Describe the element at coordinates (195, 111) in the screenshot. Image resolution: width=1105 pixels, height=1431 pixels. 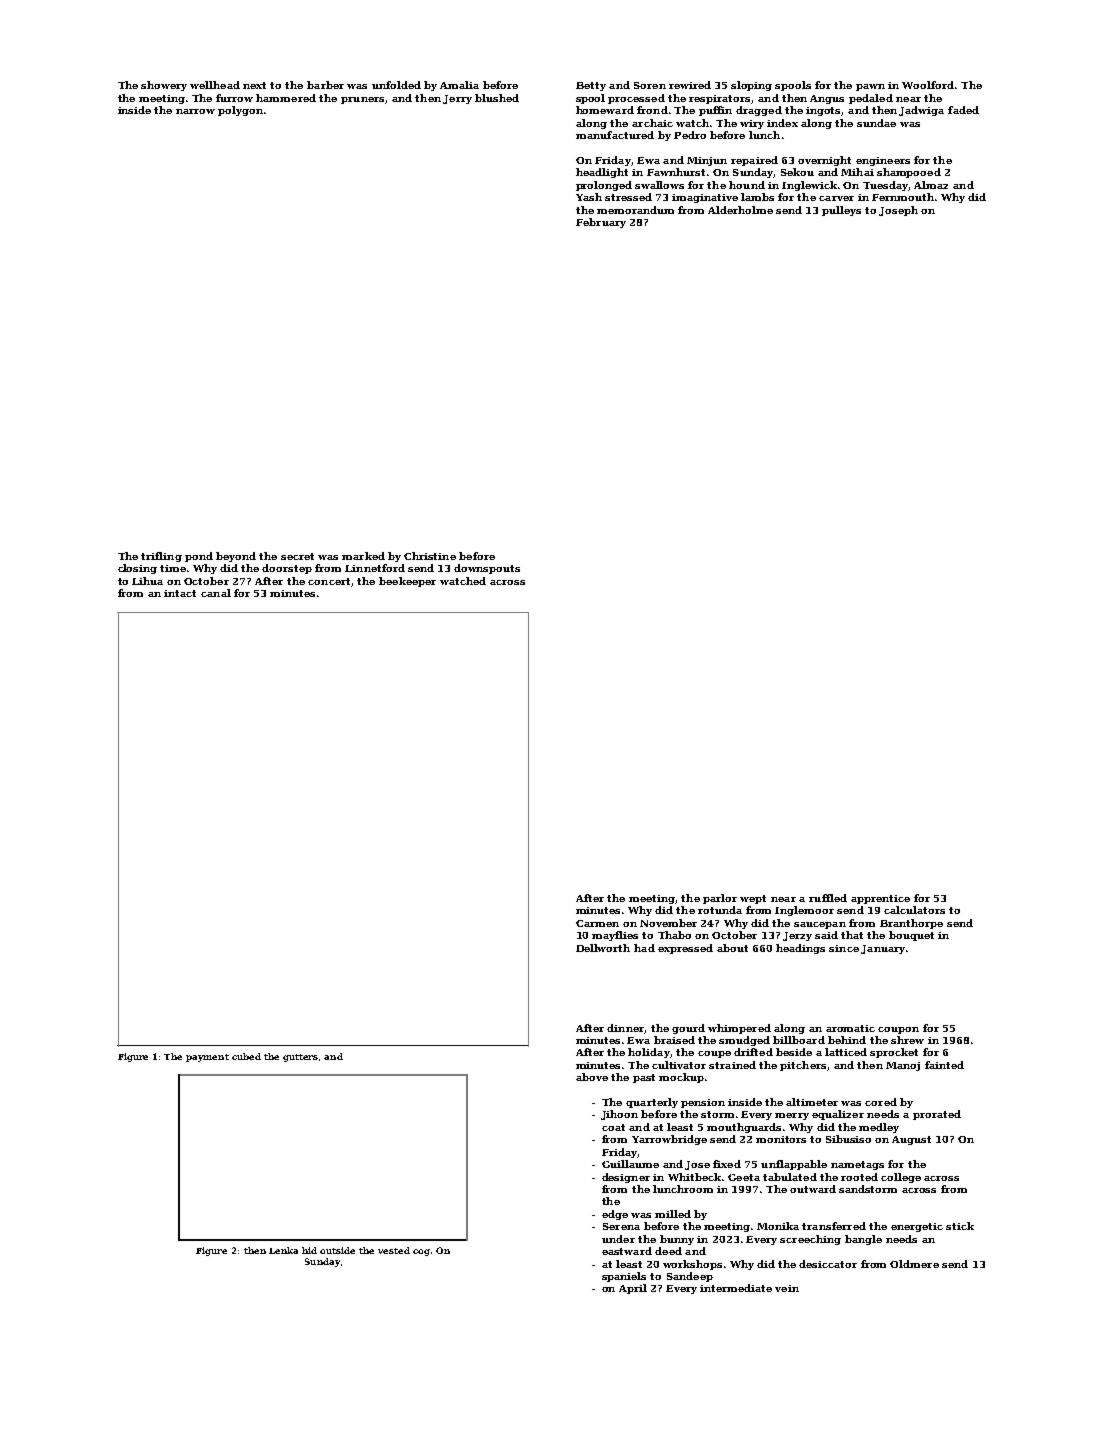
I see `narrow` at that location.
